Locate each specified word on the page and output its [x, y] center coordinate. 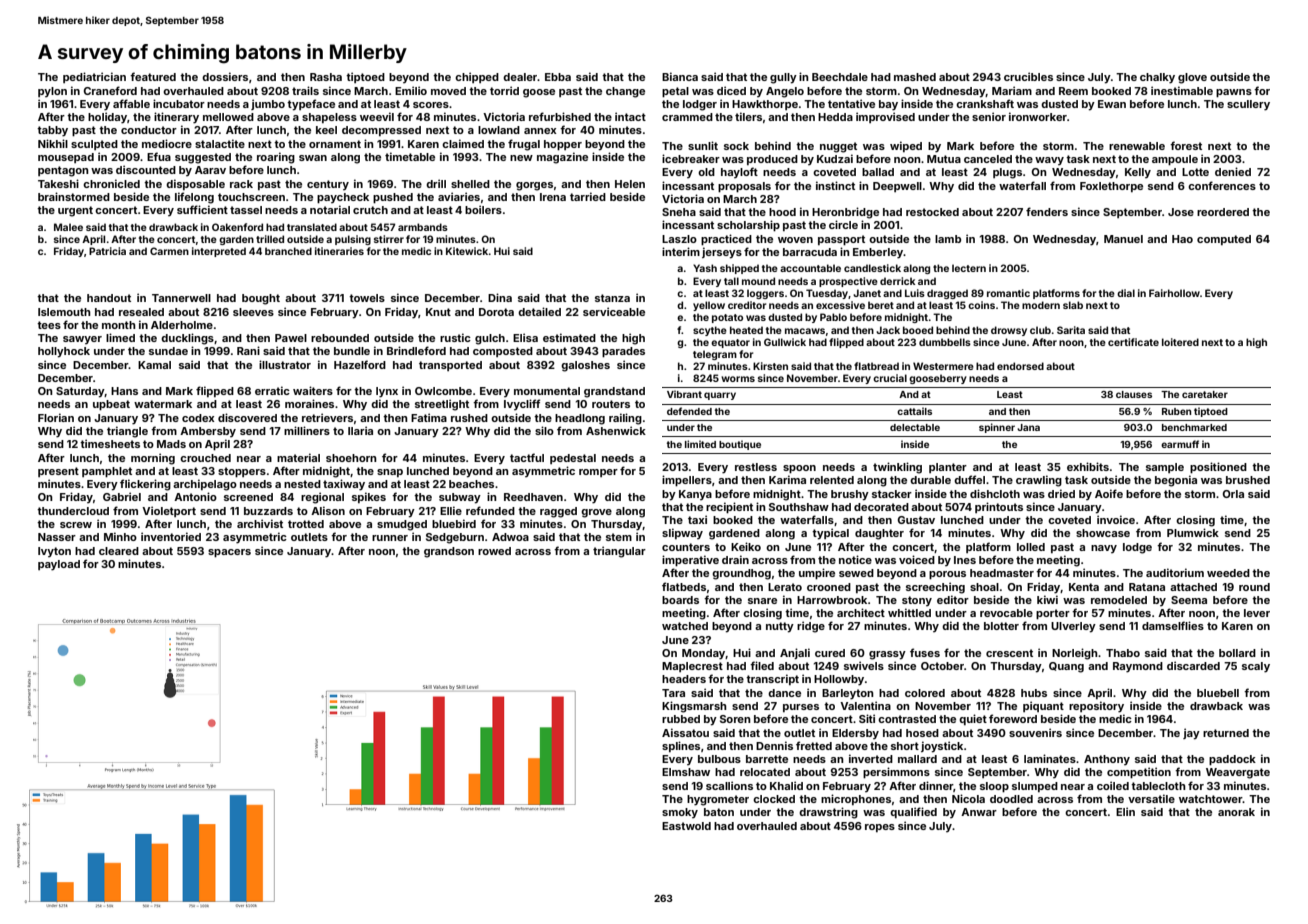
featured [153, 76]
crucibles [1028, 76]
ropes [880, 828]
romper [598, 473]
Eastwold [686, 826]
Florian [56, 417]
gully [783, 78]
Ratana [1147, 587]
